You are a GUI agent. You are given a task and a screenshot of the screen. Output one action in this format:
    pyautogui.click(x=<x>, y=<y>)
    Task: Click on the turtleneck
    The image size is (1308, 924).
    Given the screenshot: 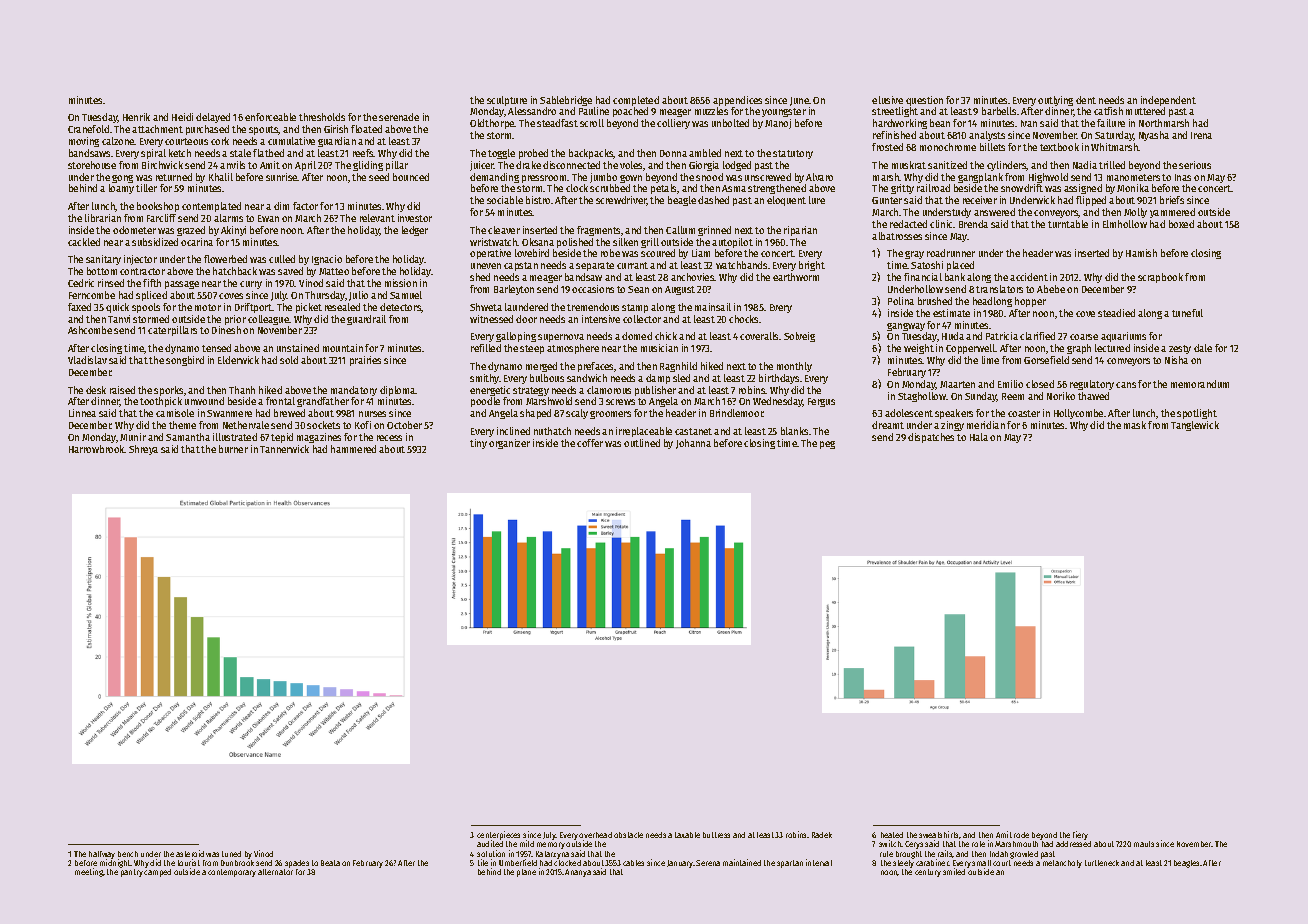 What is the action you would take?
    pyautogui.click(x=1102, y=863)
